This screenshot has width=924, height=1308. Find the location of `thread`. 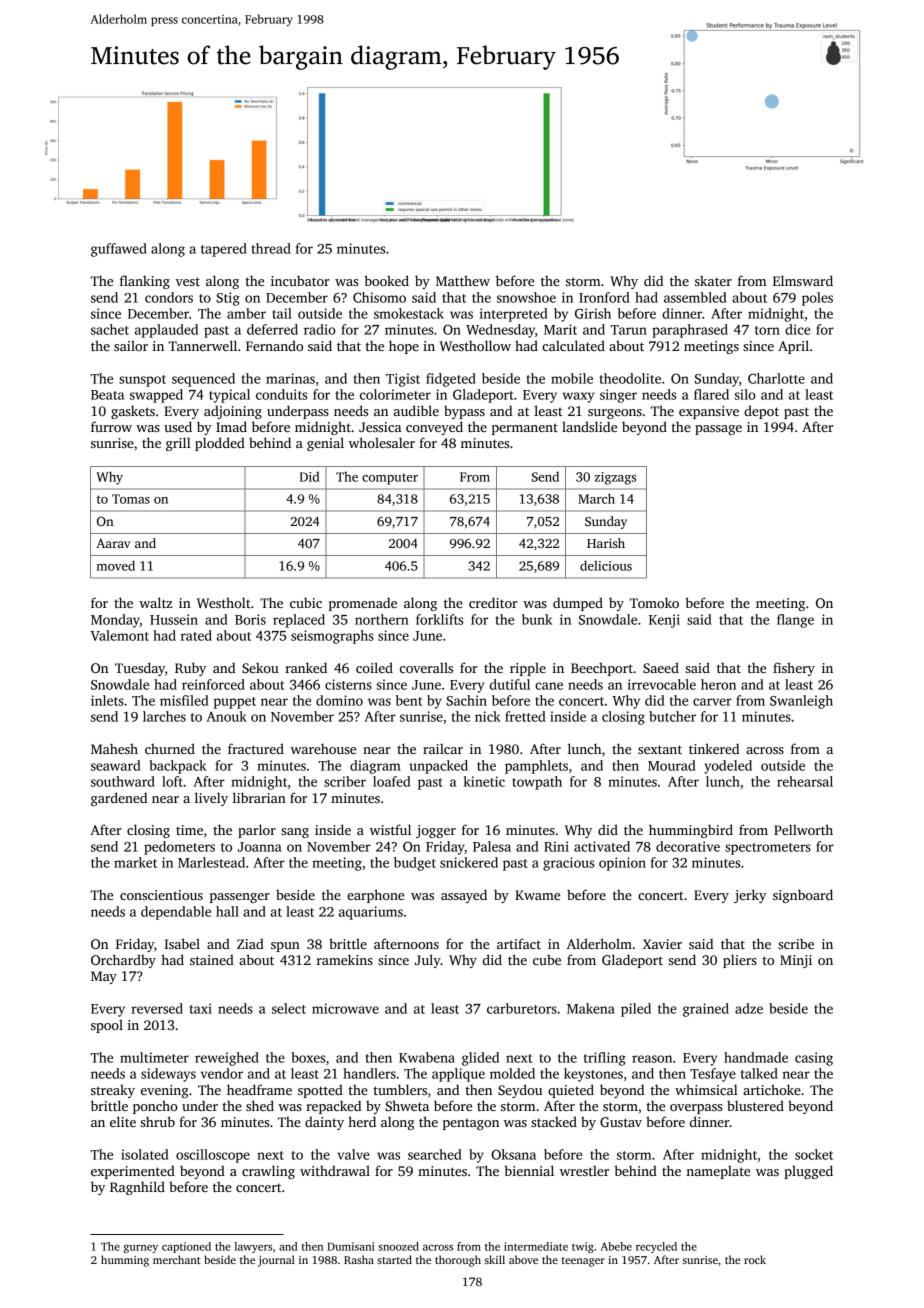

thread is located at coordinates (271, 248).
